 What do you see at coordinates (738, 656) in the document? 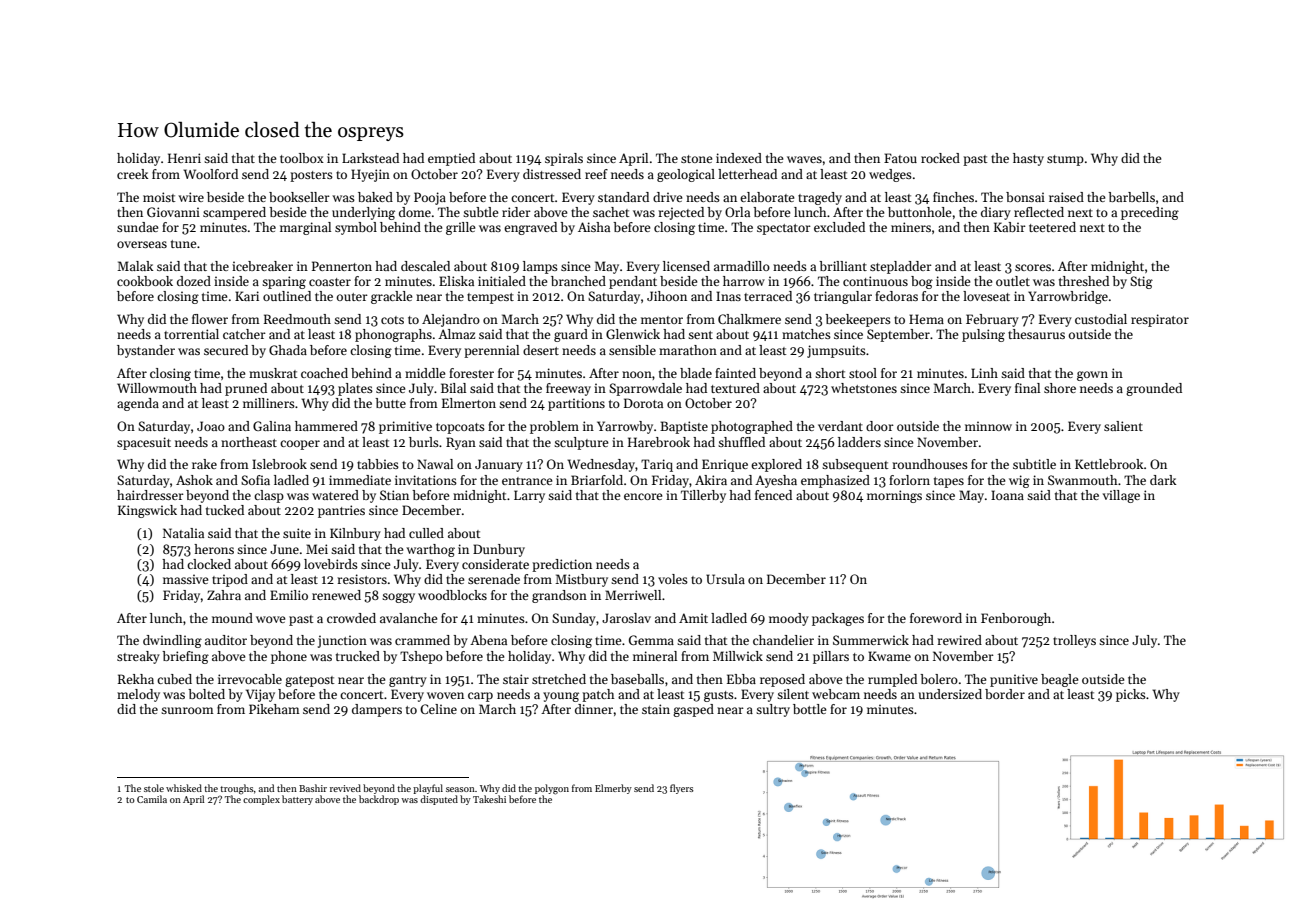
I see `Millwick` at bounding box center [738, 656].
